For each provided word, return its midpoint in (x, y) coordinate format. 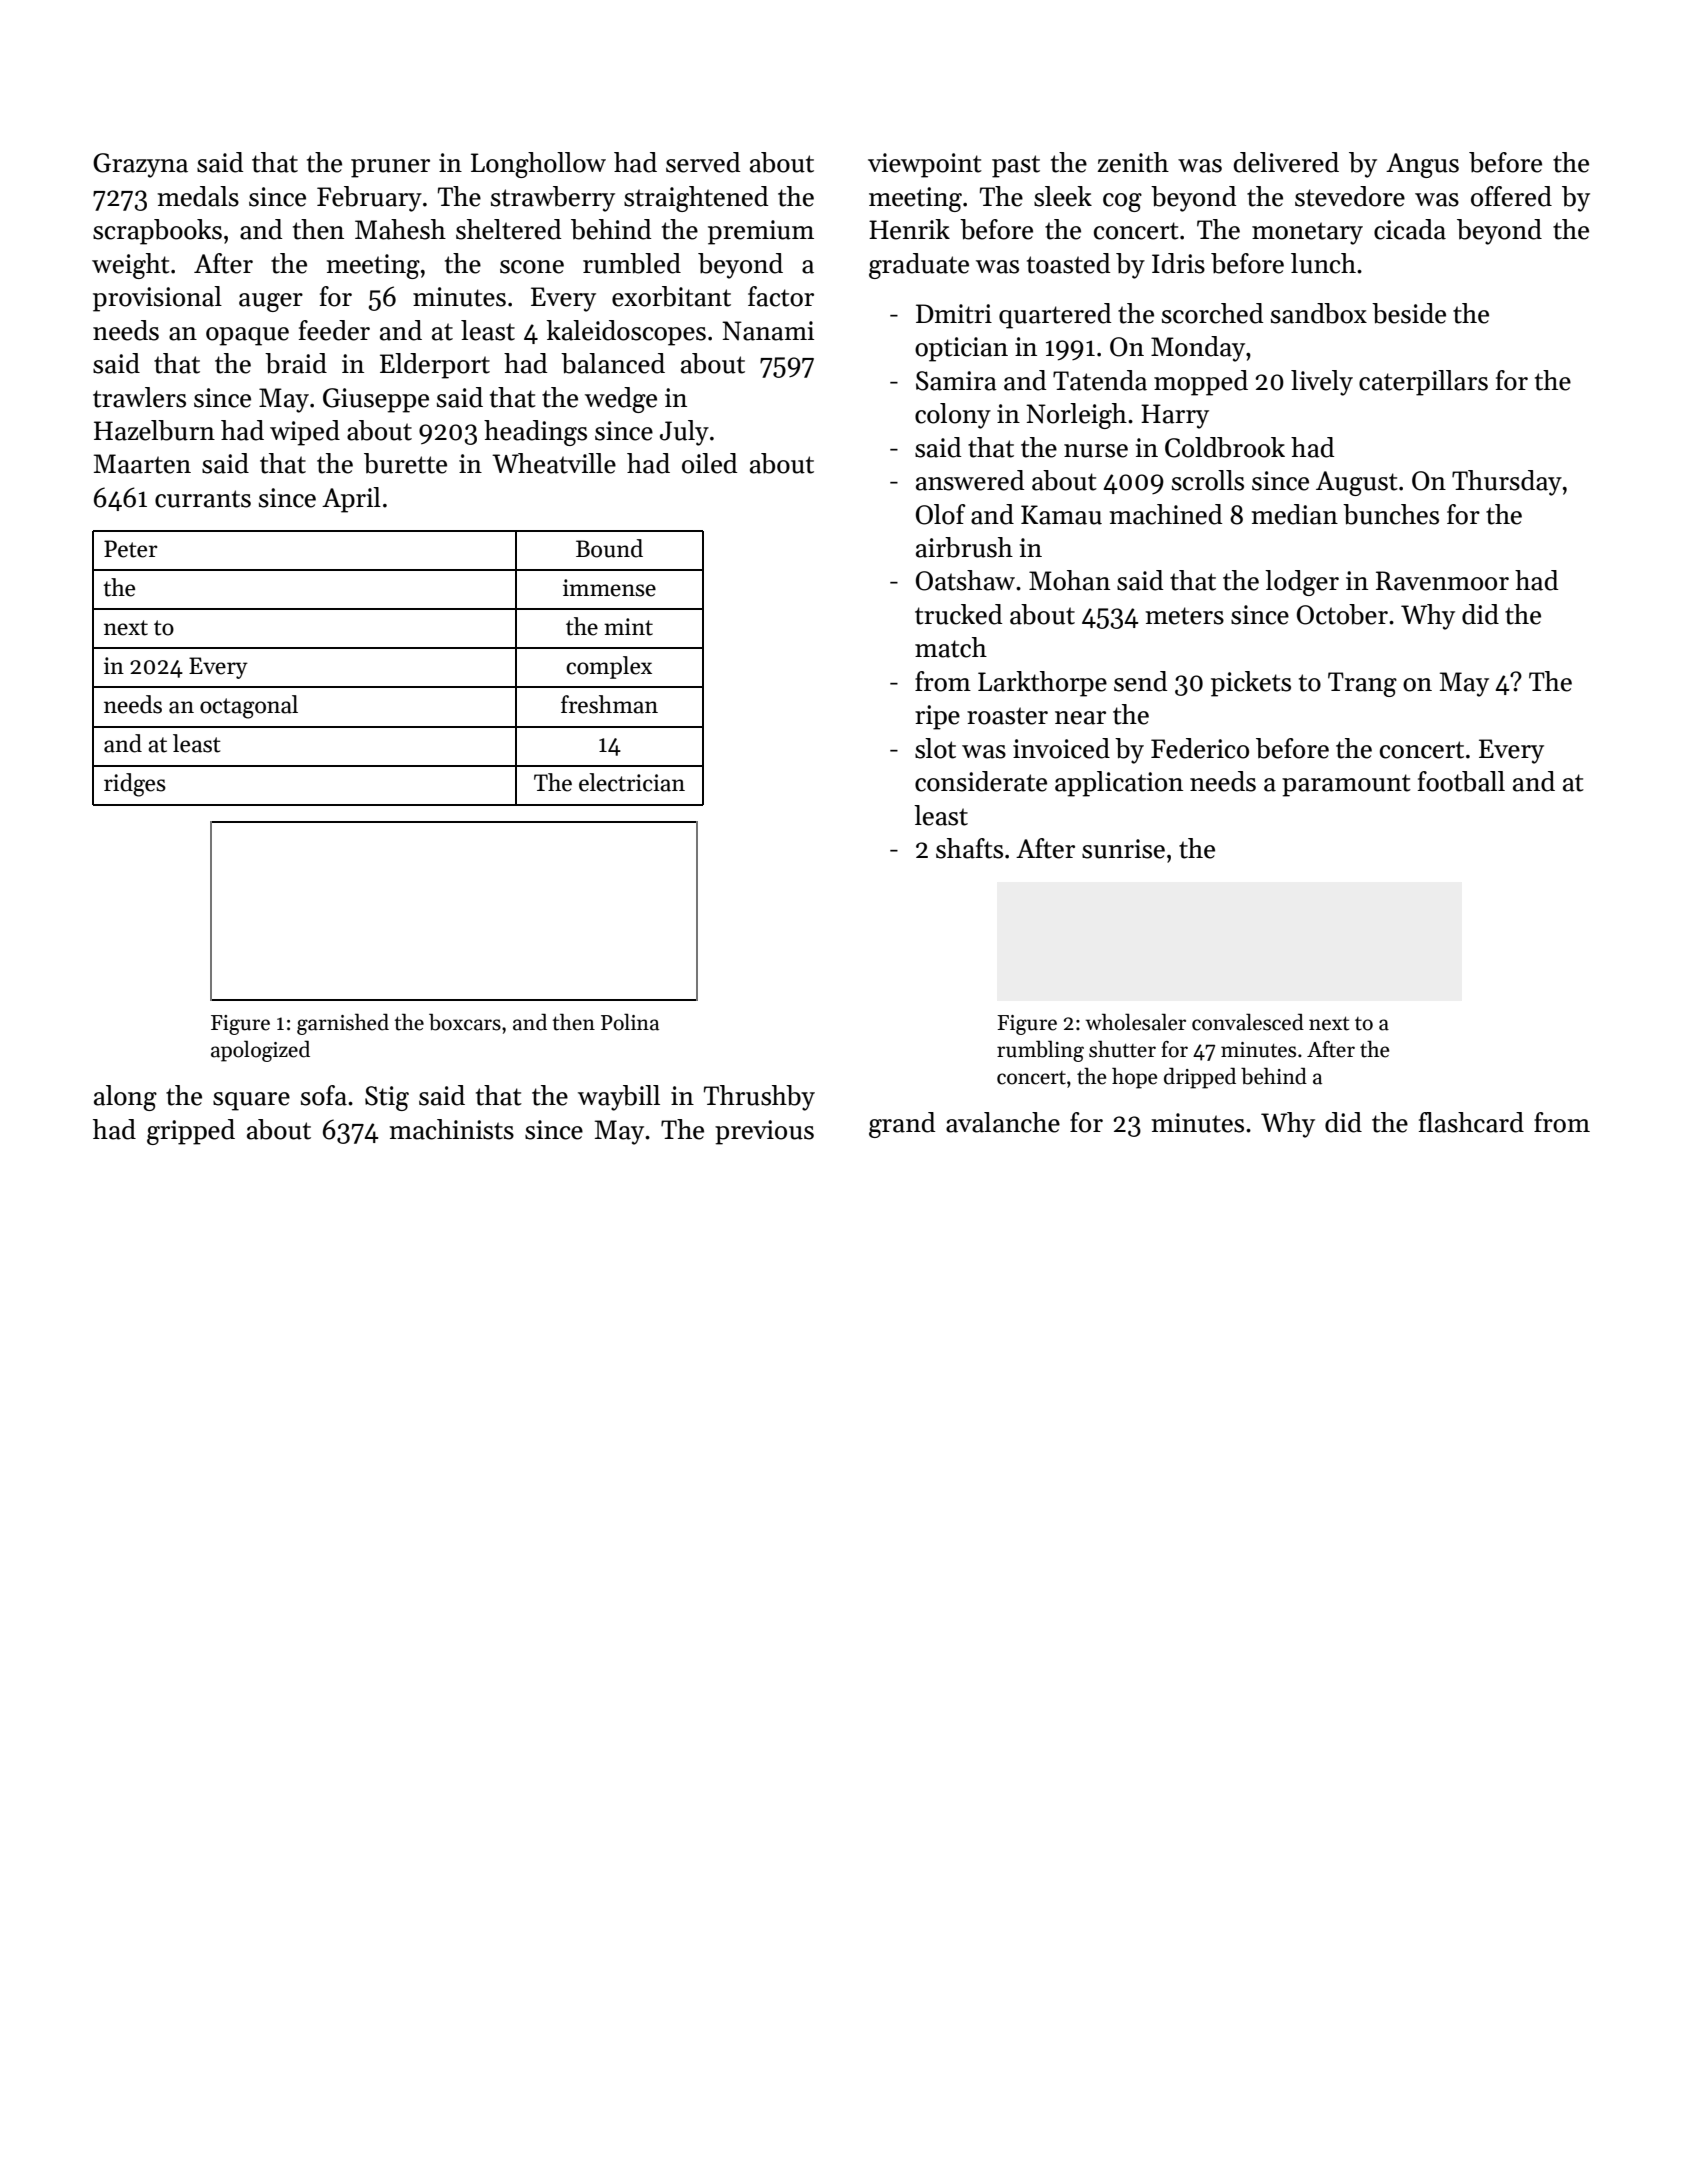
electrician (632, 782)
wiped (305, 433)
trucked (958, 614)
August (1357, 483)
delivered (1286, 162)
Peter (130, 549)
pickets (1251, 684)
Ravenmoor (1442, 581)
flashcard (1471, 1122)
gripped (191, 1132)
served (703, 162)
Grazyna (140, 165)
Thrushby (759, 1098)
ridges (135, 785)
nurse (1096, 451)
